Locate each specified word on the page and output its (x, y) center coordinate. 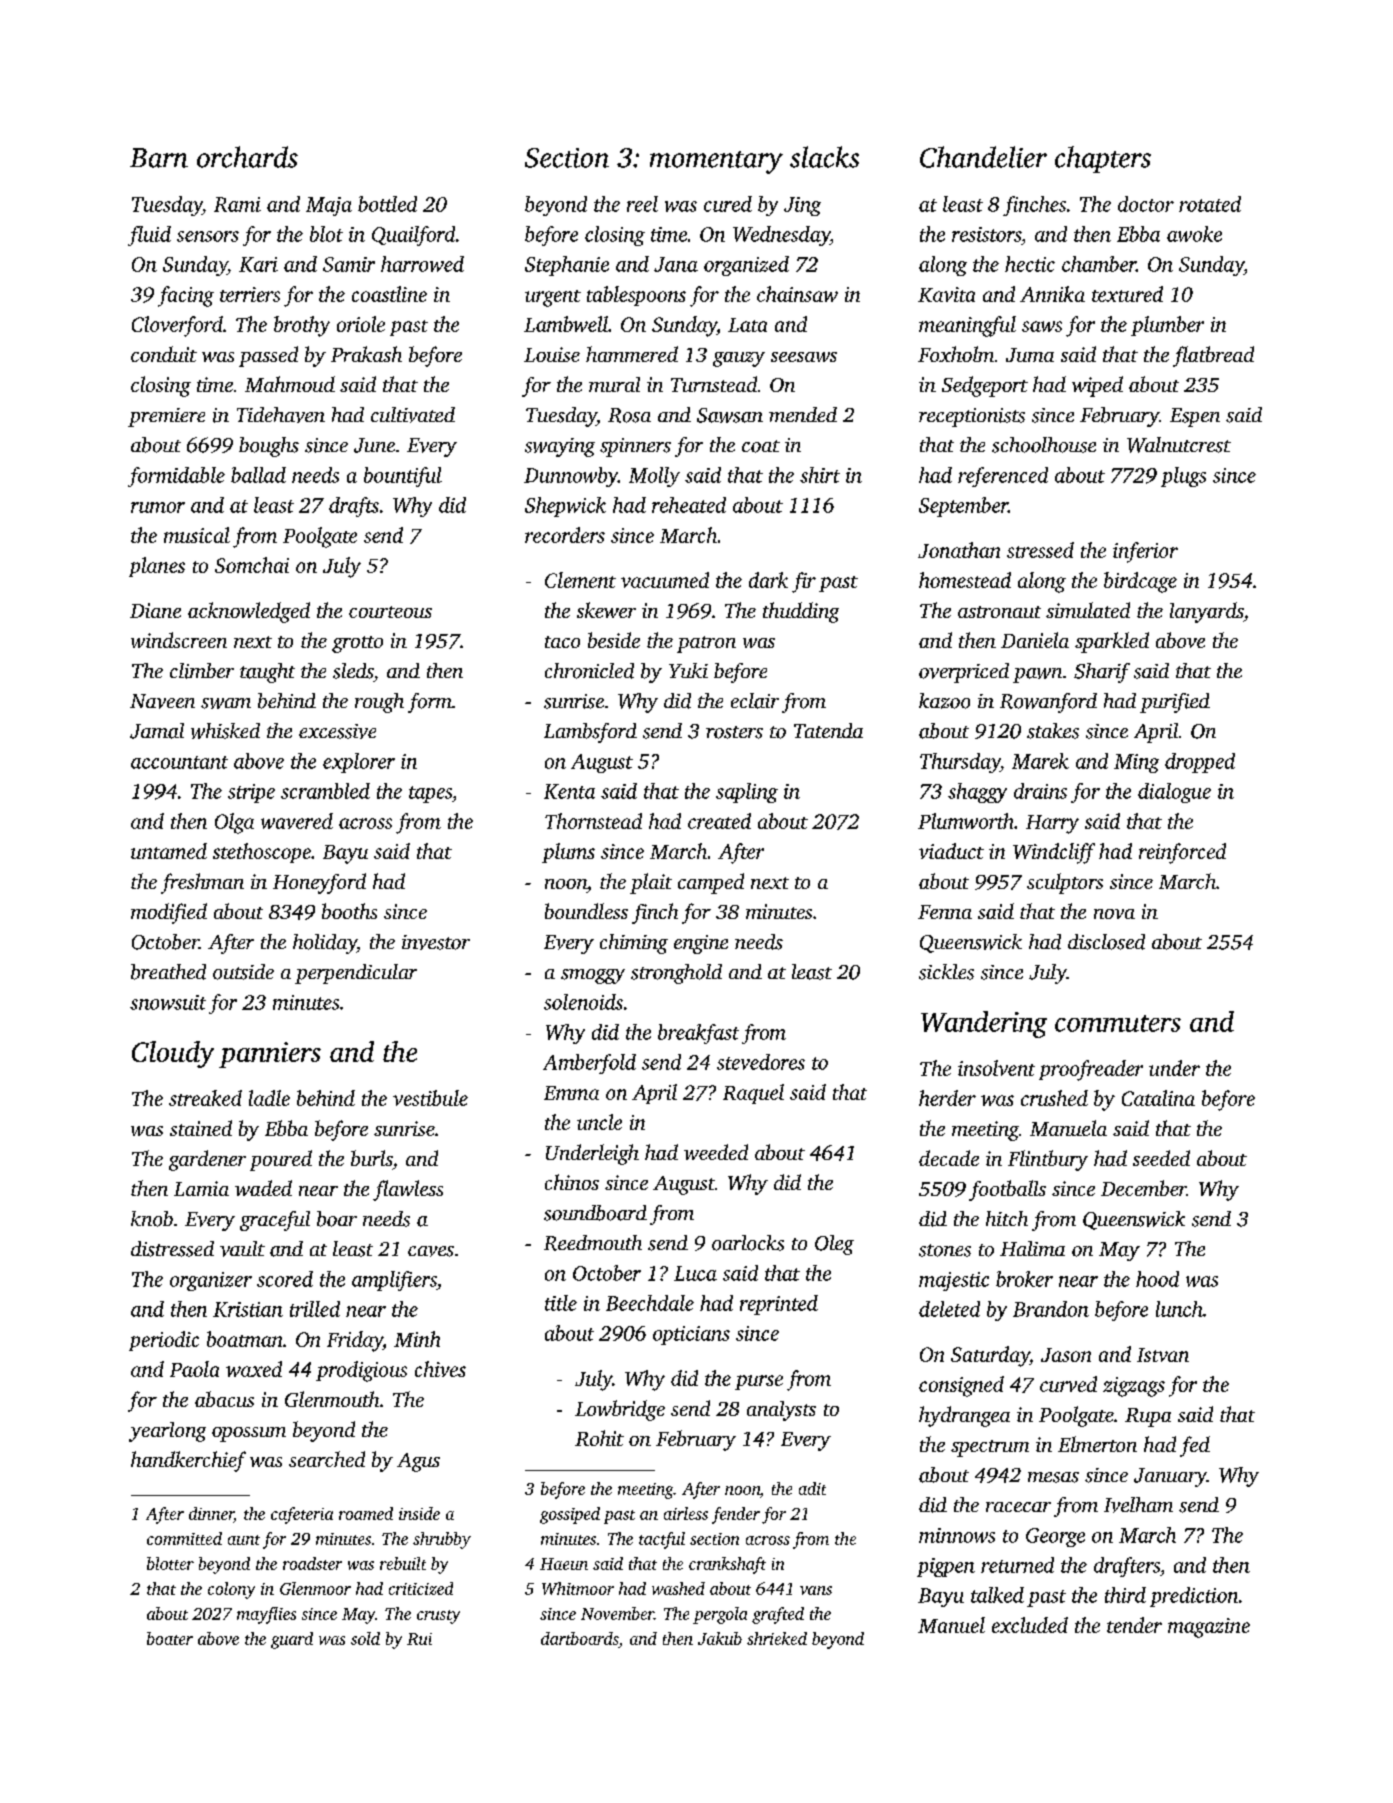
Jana (676, 264)
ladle (269, 1098)
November (617, 1613)
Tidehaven (281, 415)
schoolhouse (1044, 445)
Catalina (1158, 1098)
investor (436, 942)
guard (292, 1640)
